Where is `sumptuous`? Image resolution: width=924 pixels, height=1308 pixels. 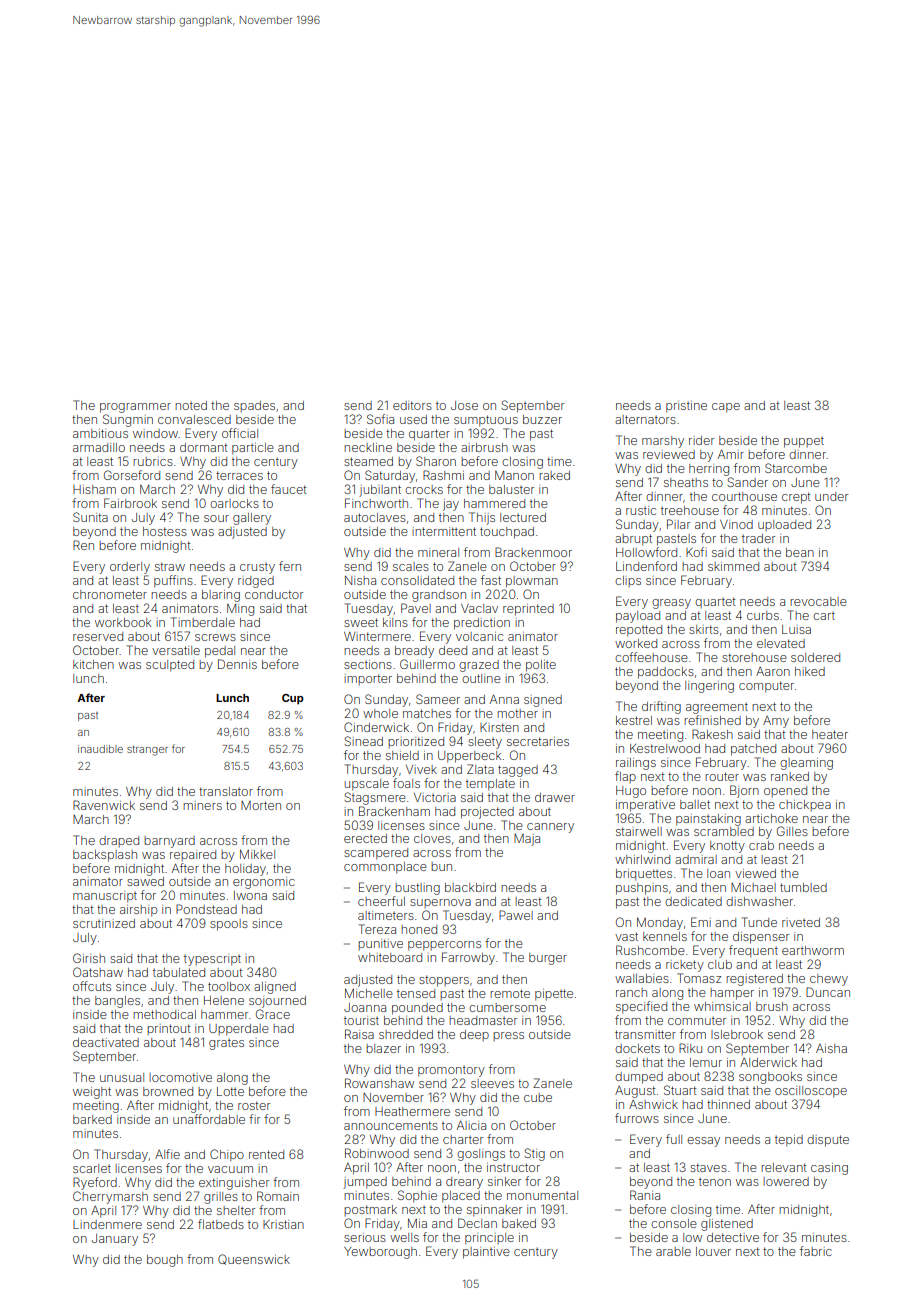 sumptuous is located at coordinates (486, 421).
